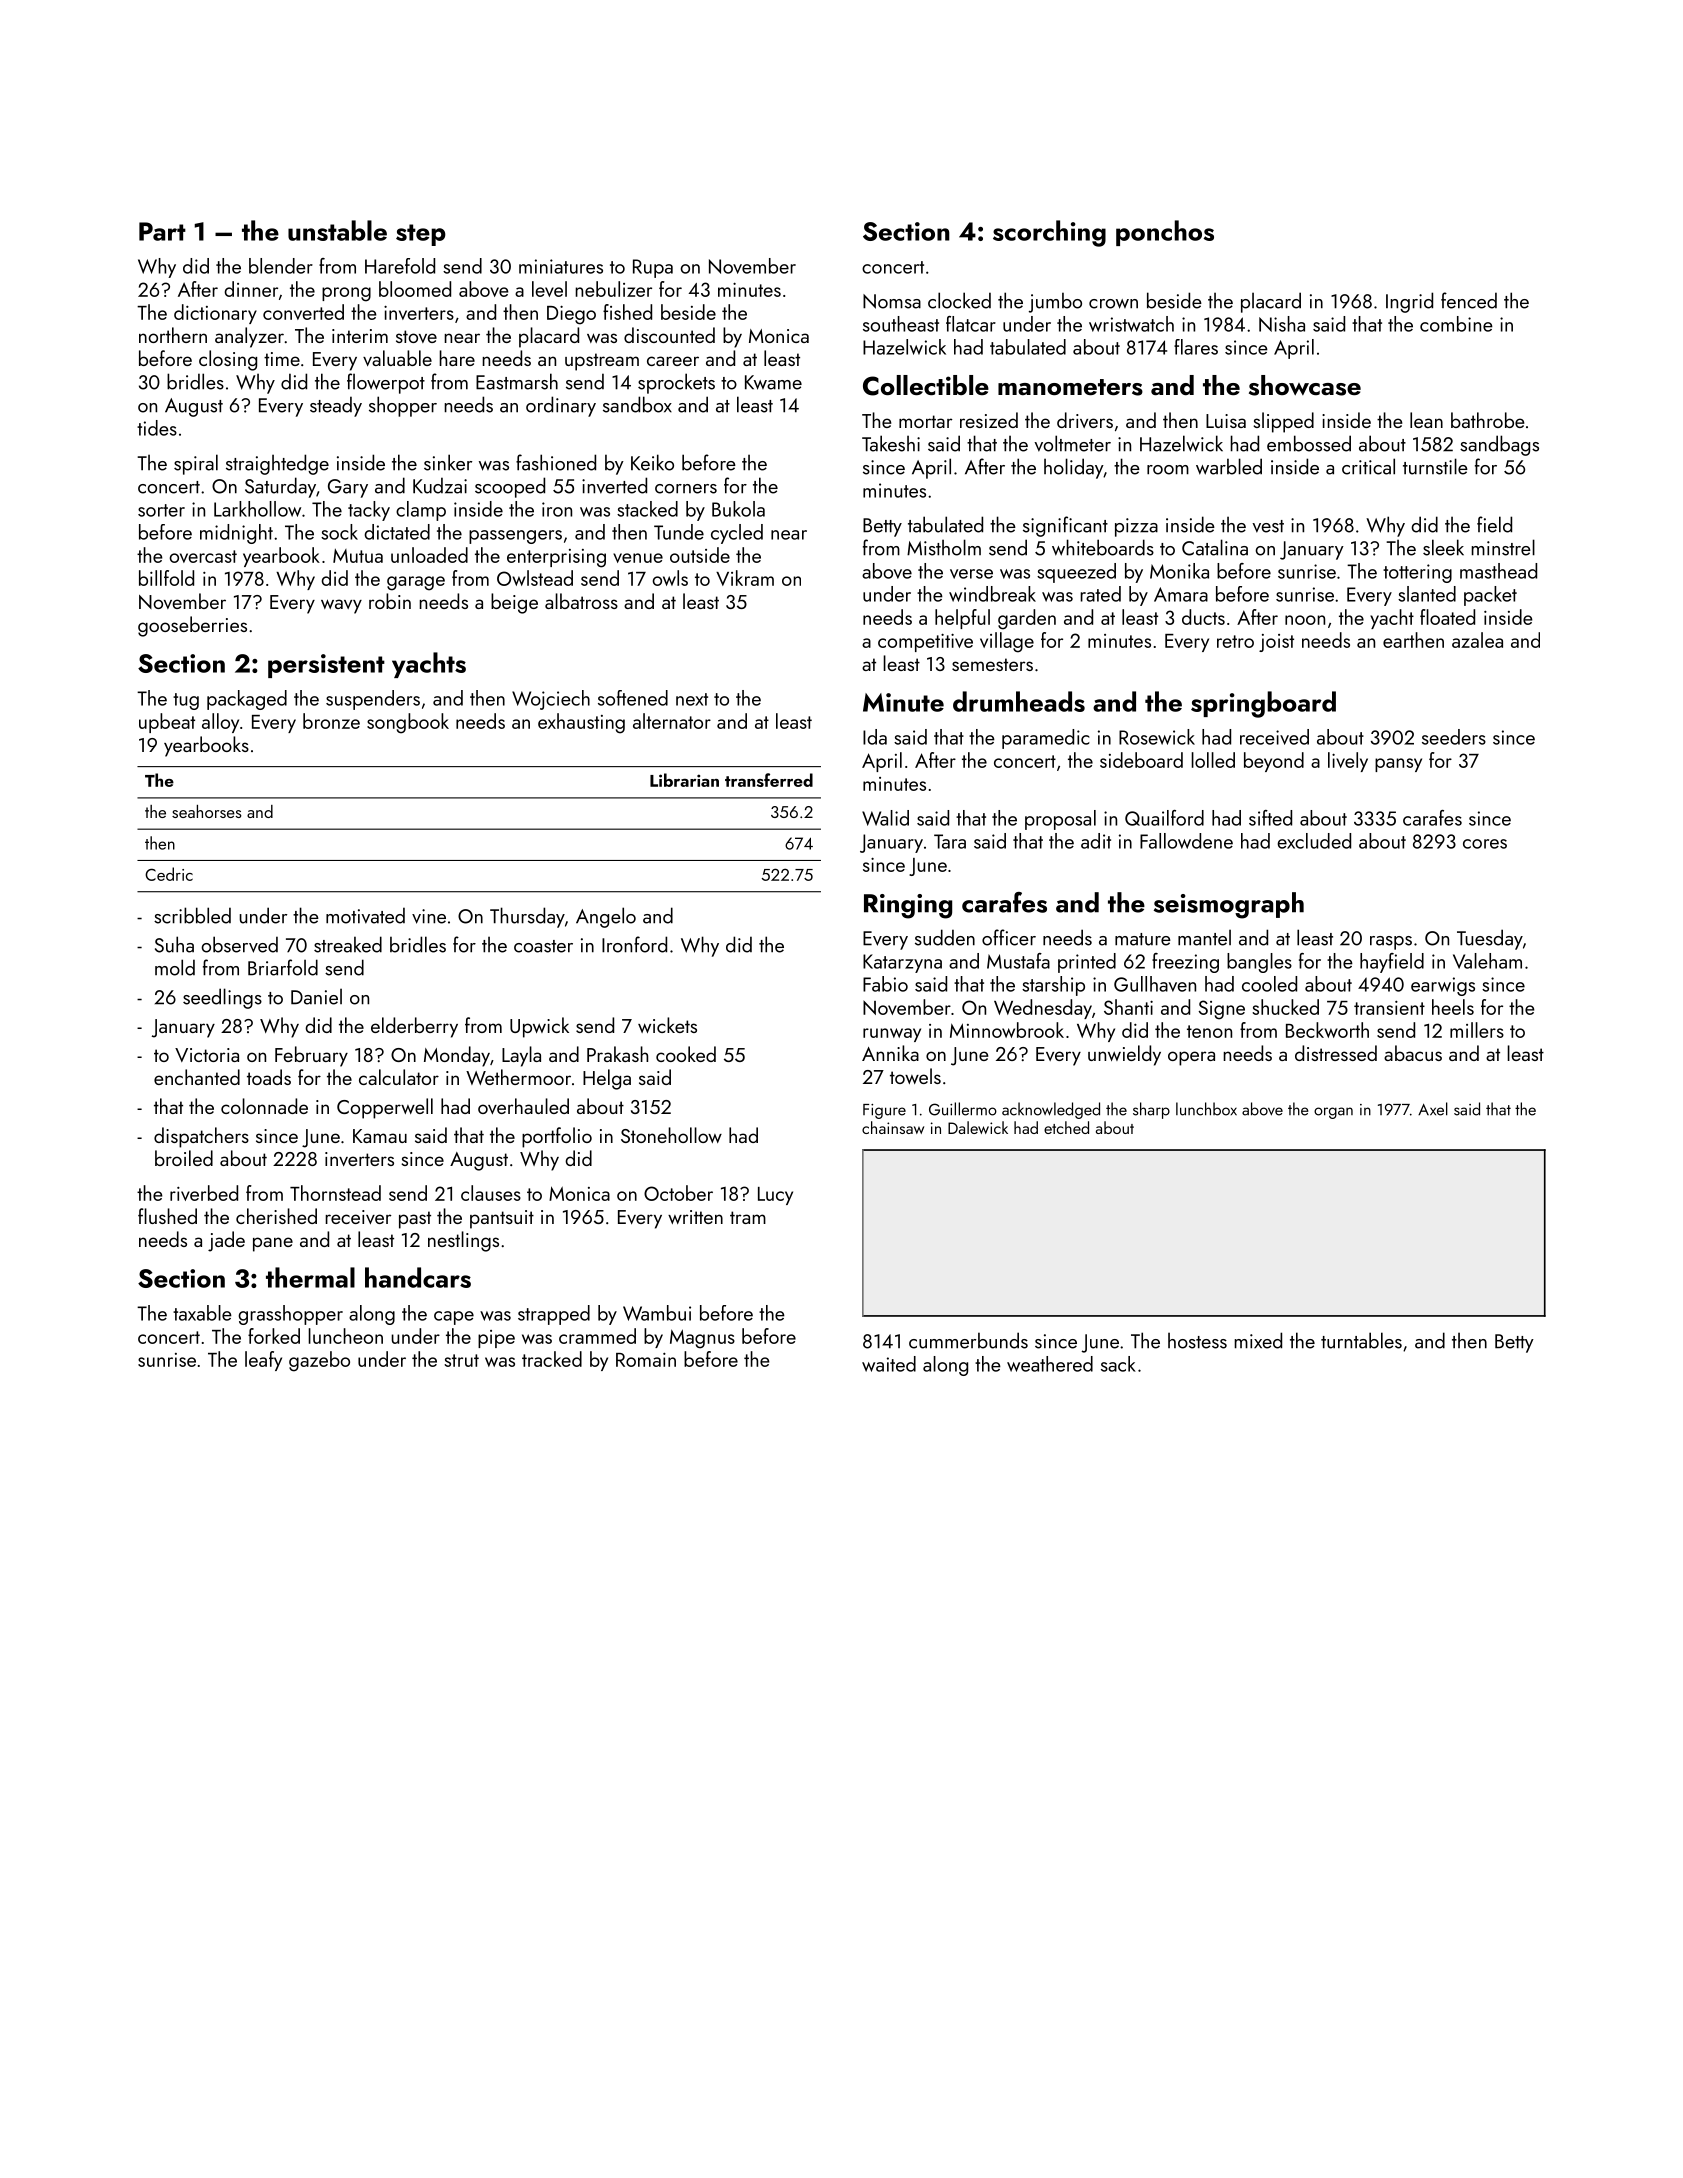 This image has width=1683, height=2178. Describe the element at coordinates (775, 1196) in the image. I see `Lucy` at that location.
